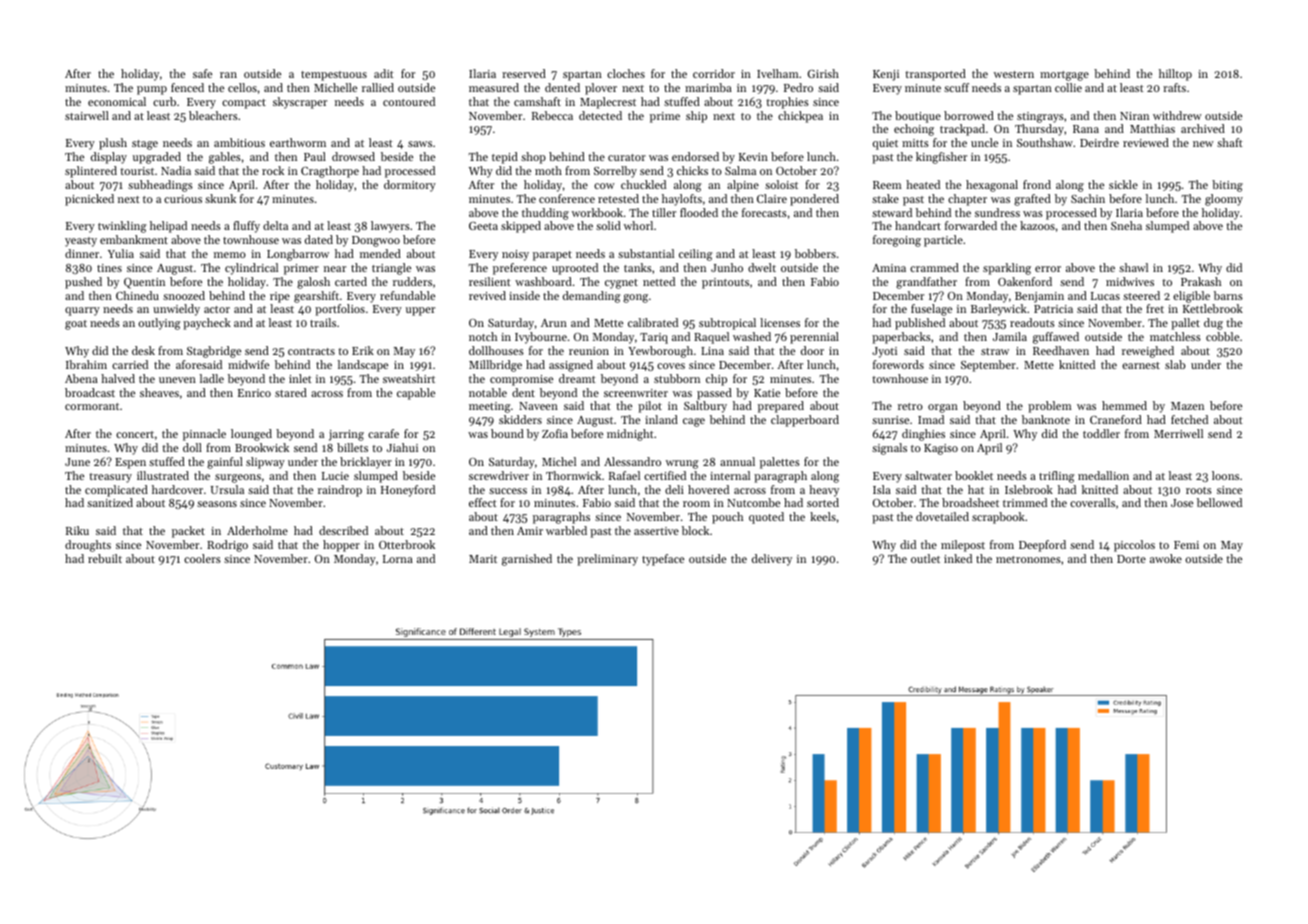 This screenshot has width=1308, height=924. Describe the element at coordinates (1175, 75) in the screenshot. I see `hilltop` at that location.
